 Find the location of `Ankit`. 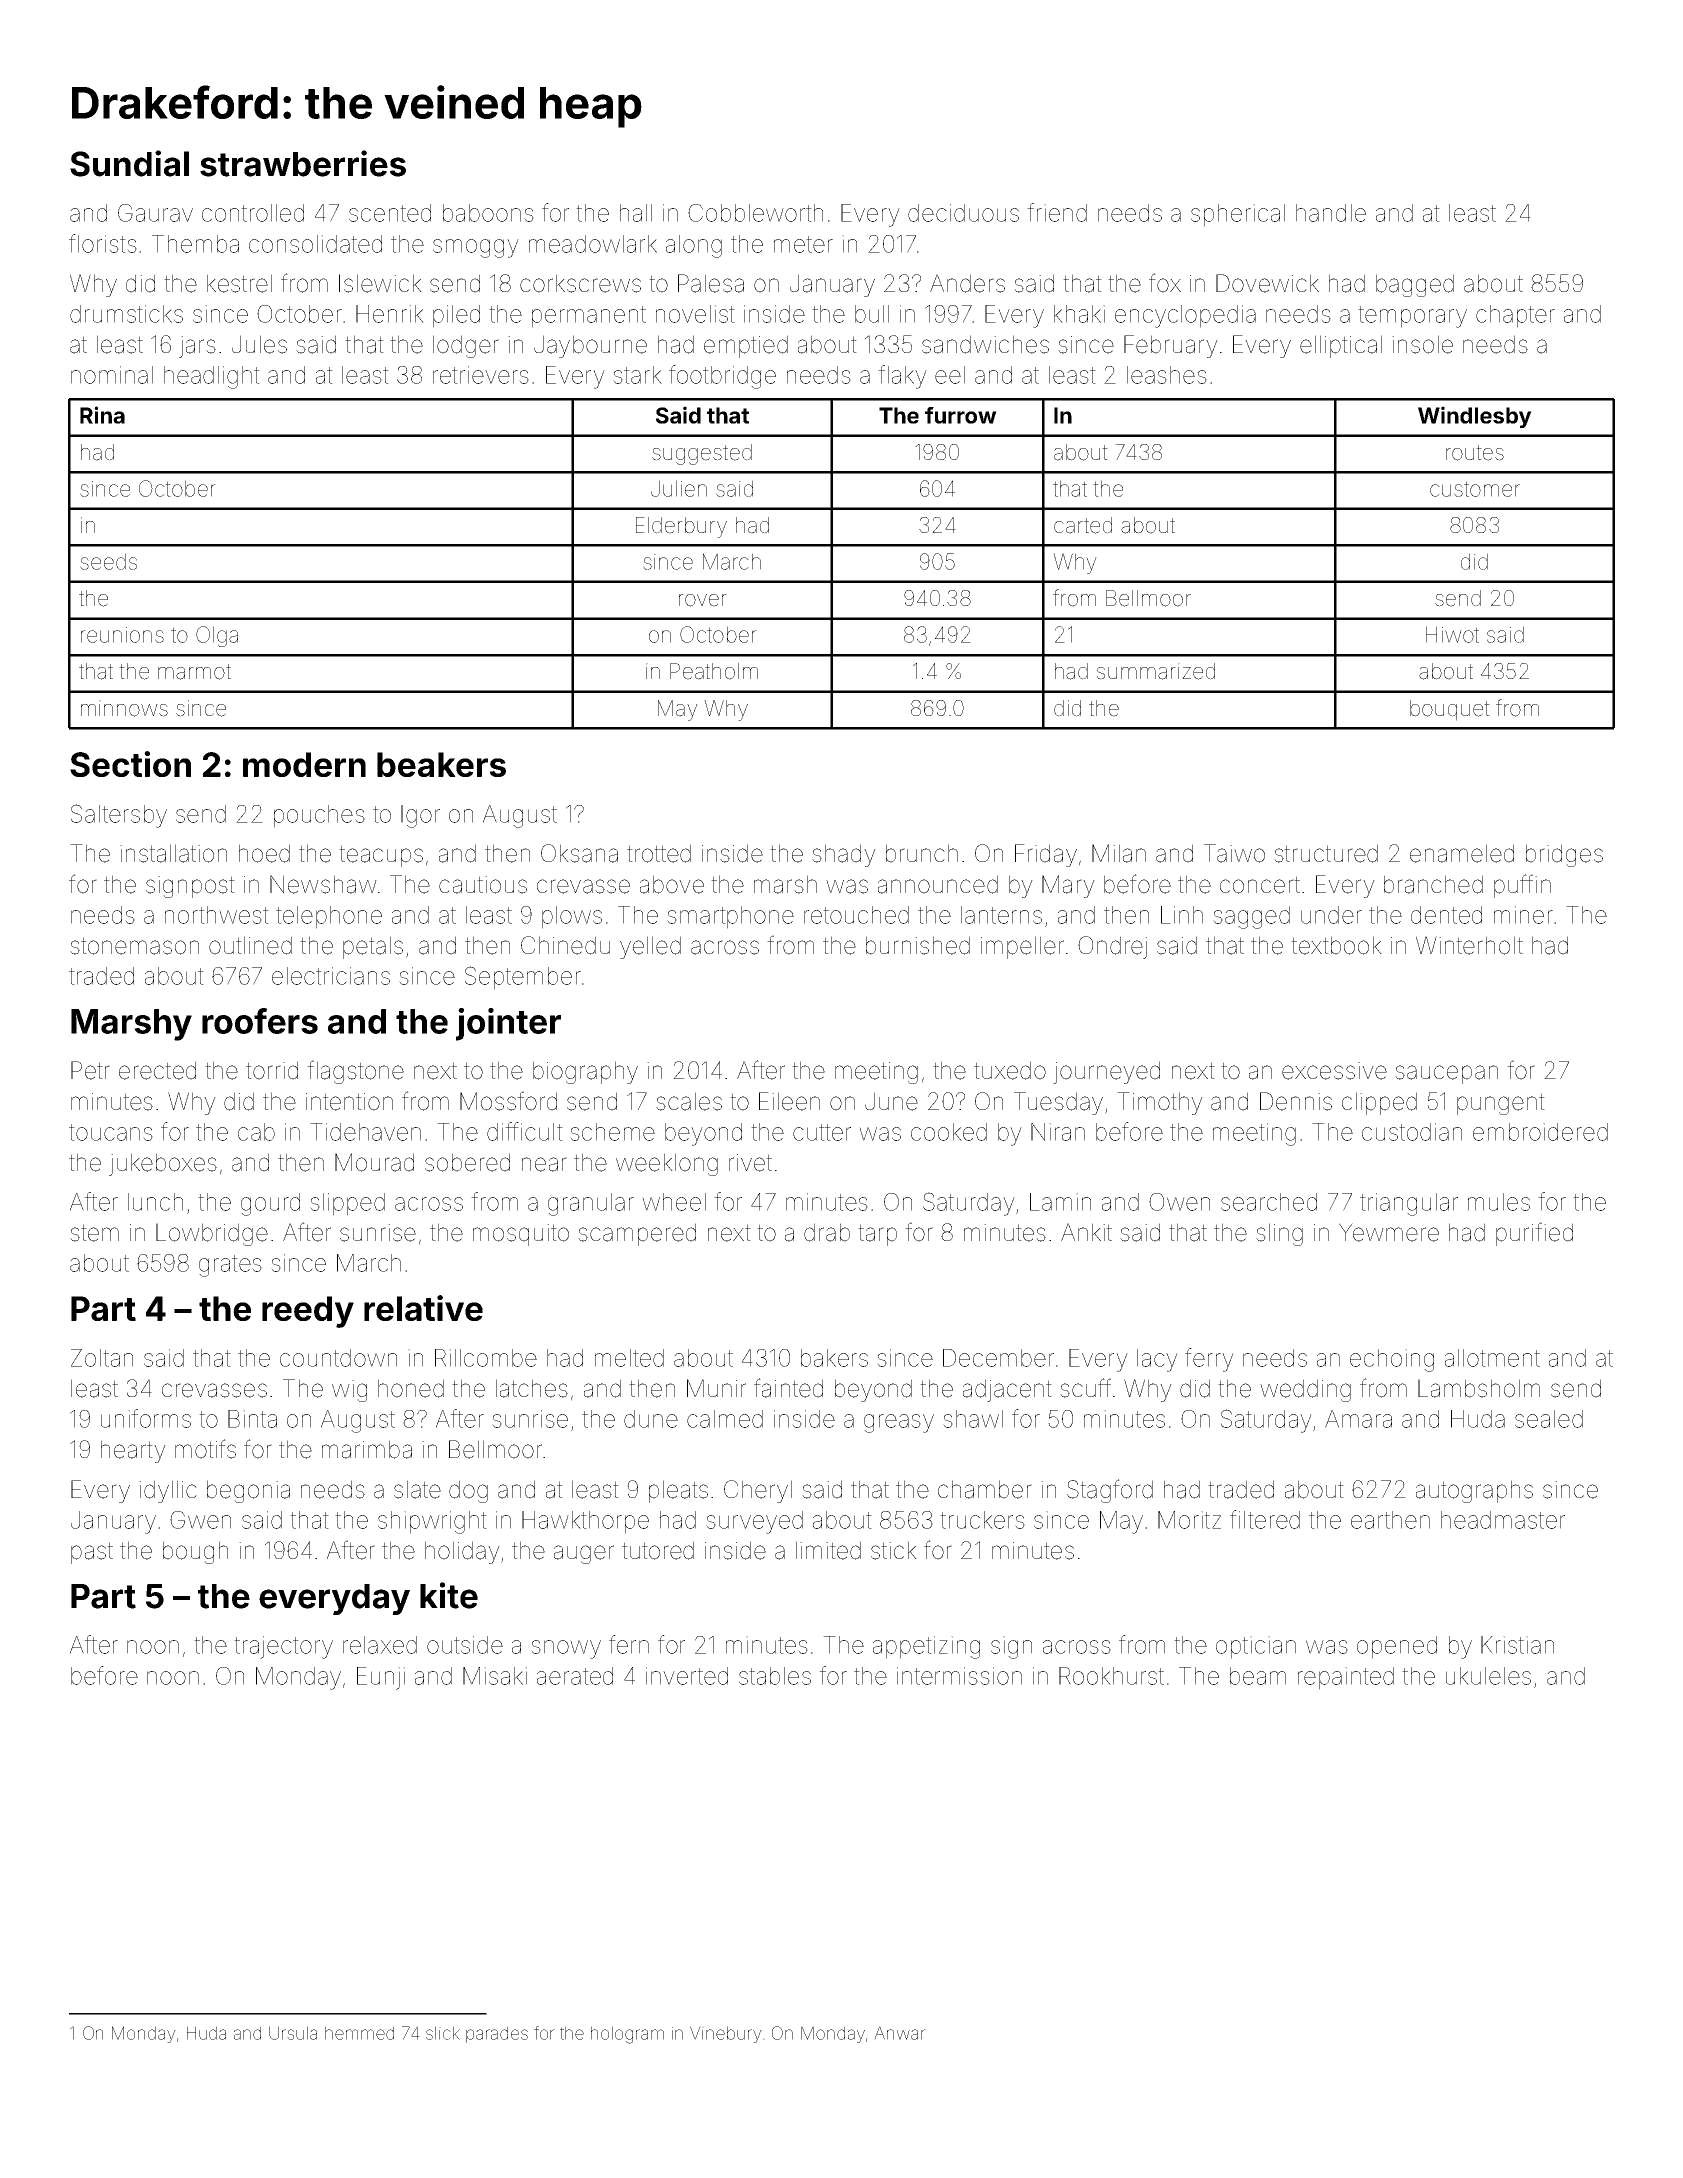

Ankit is located at coordinates (1086, 1232).
